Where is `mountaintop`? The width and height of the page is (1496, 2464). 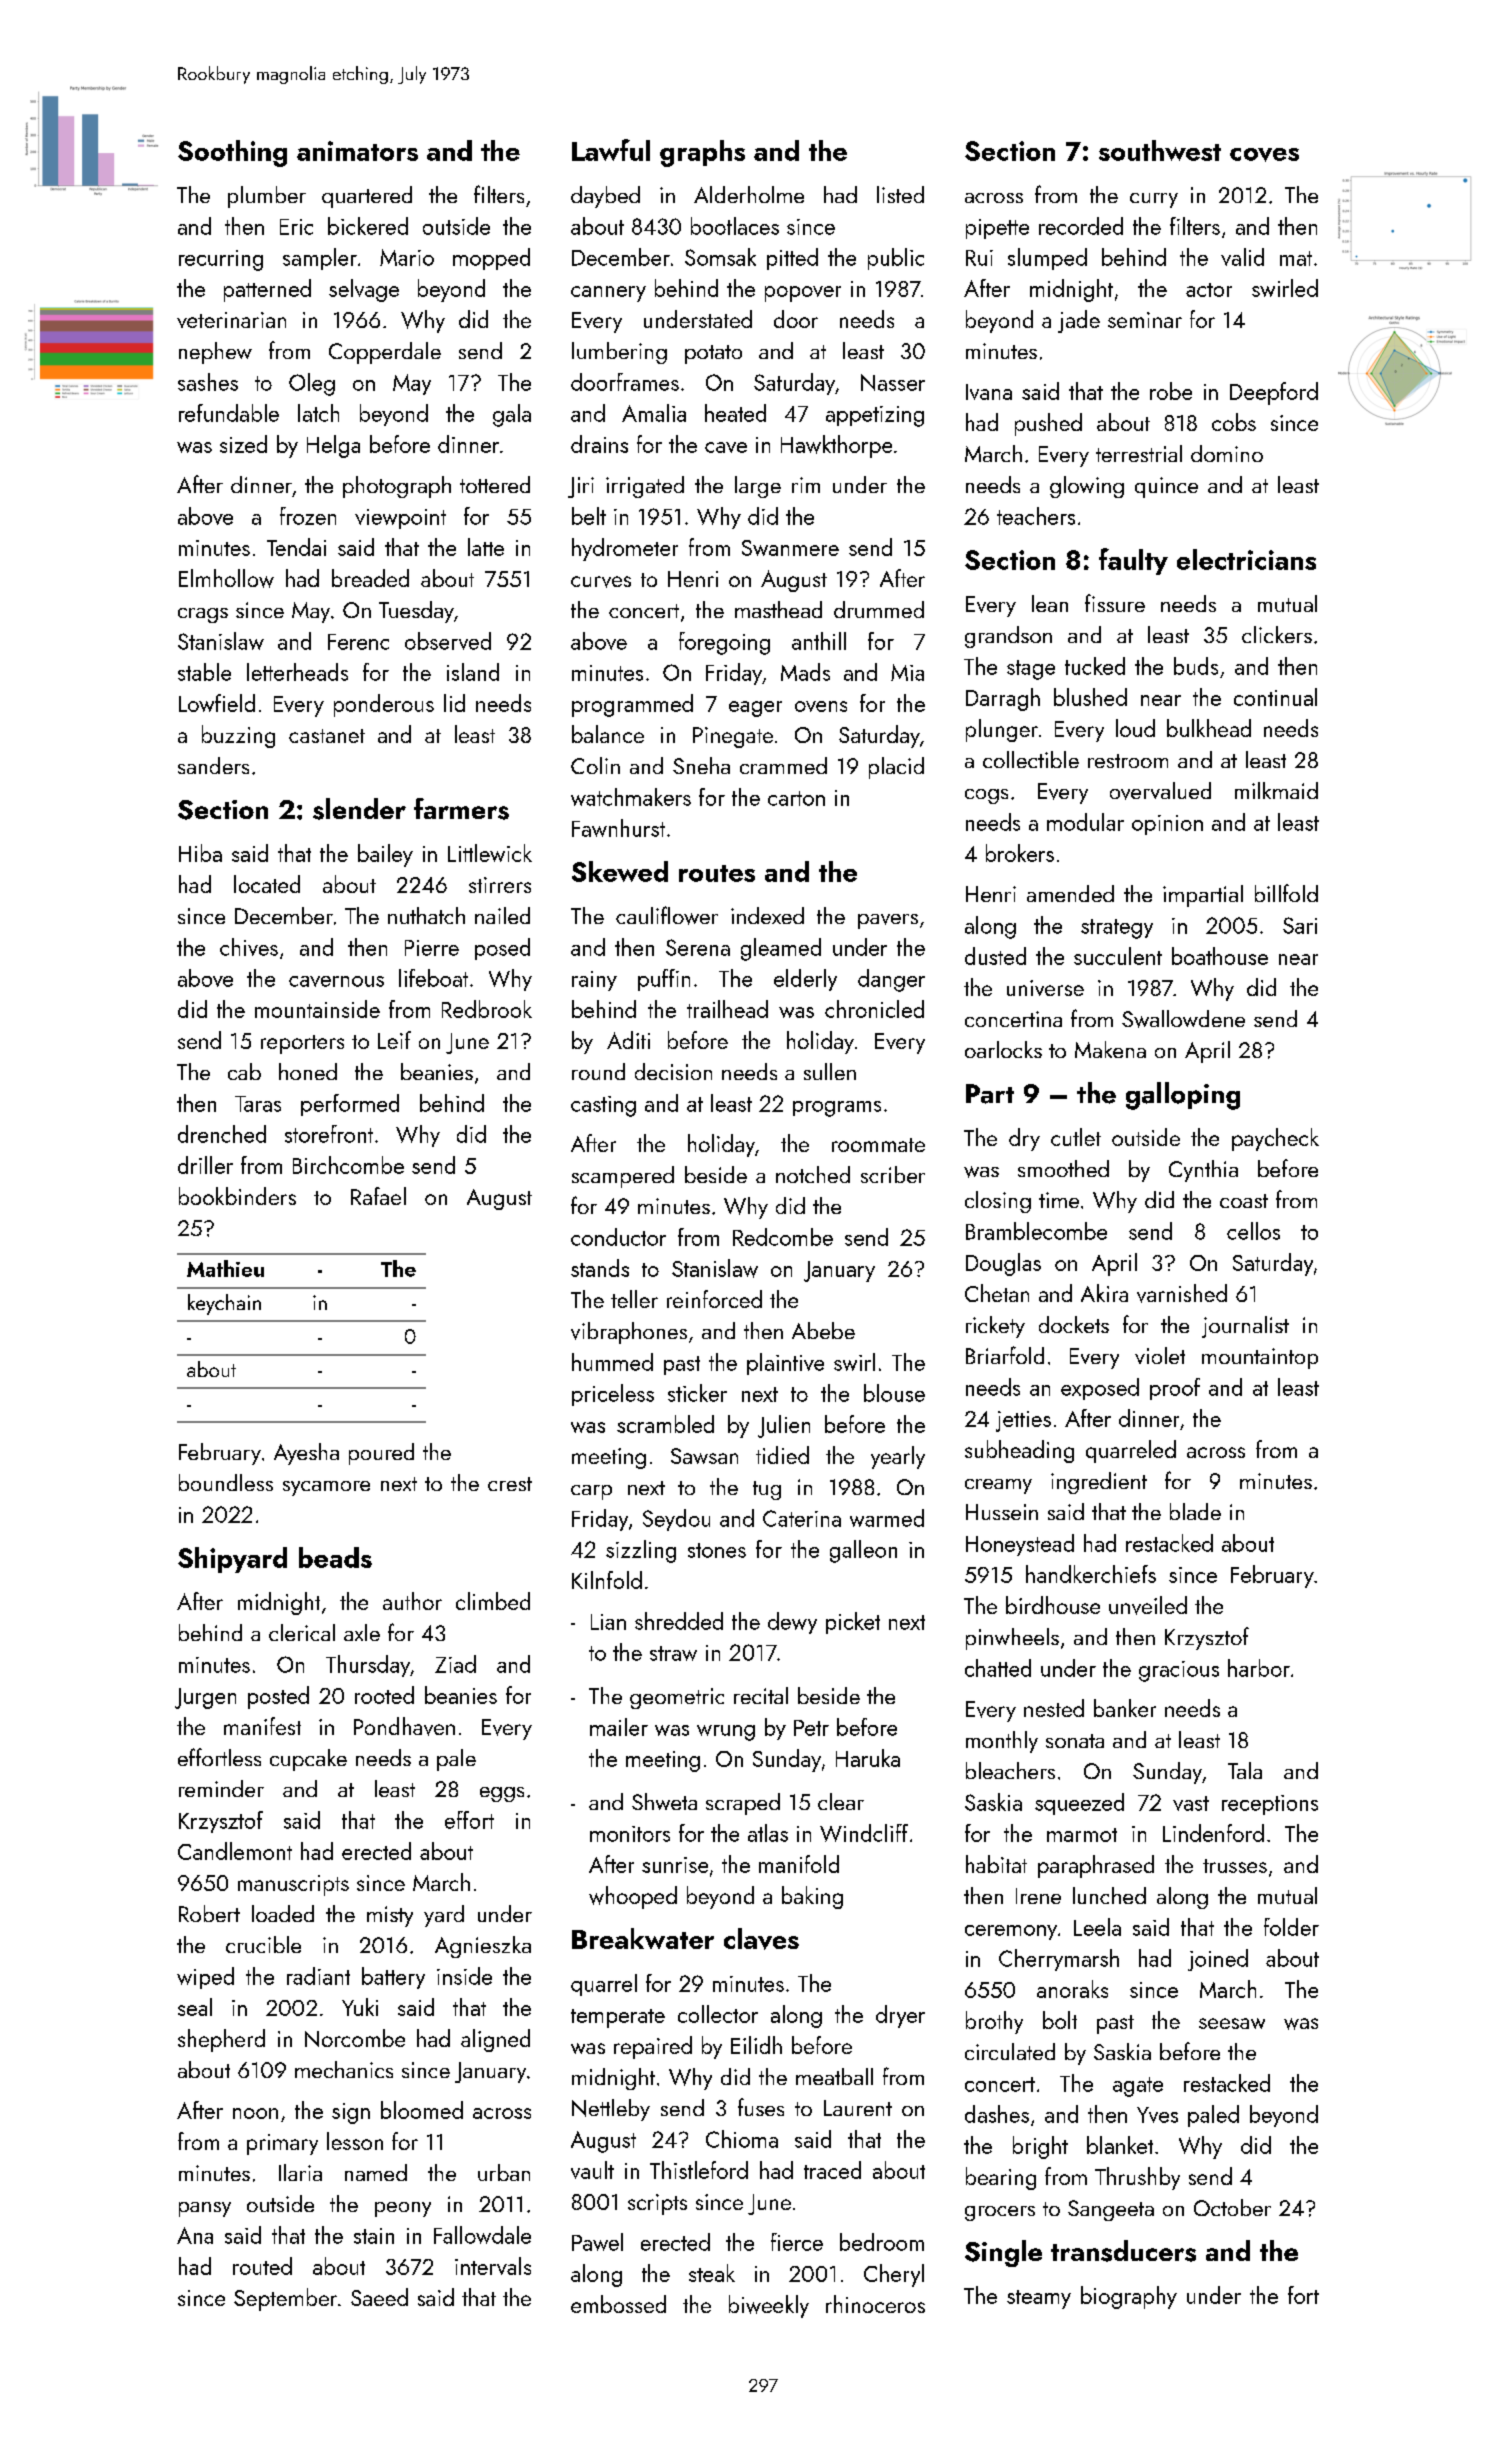
mountaintop is located at coordinates (1260, 1358).
